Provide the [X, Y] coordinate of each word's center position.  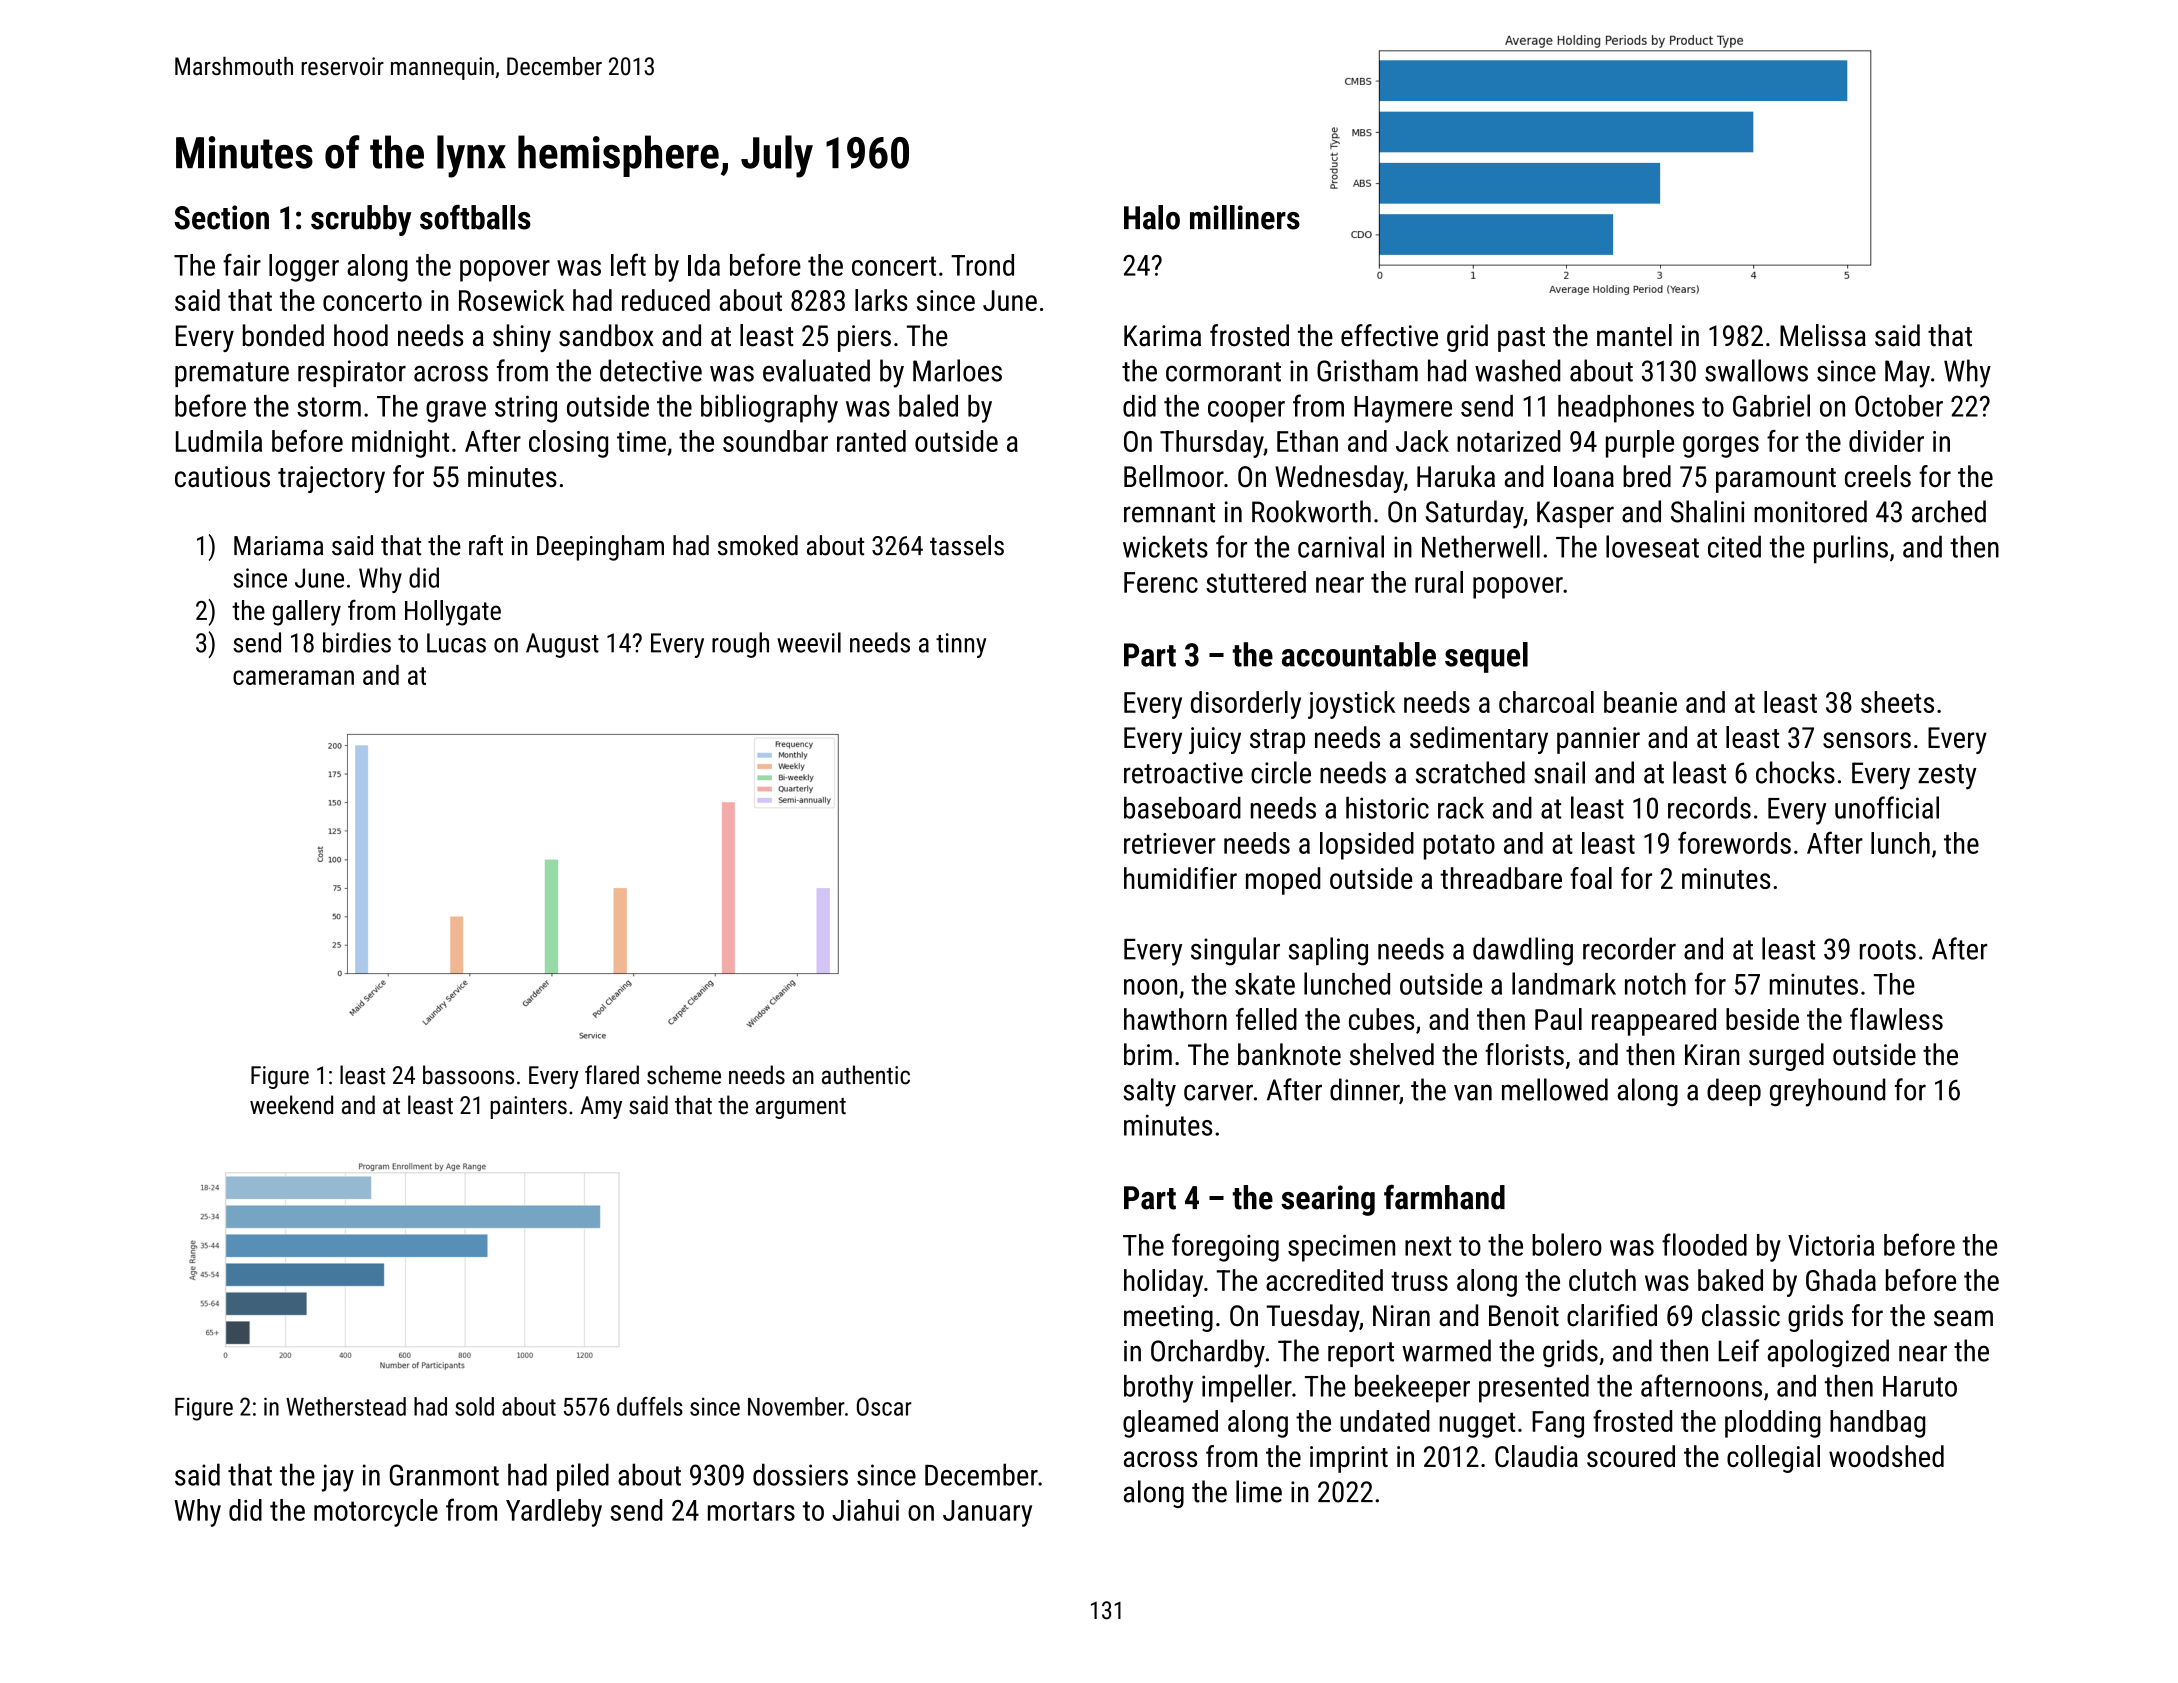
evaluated [816, 370]
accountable [1359, 654]
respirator [352, 373]
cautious [222, 476]
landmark [1564, 983]
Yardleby [554, 1513]
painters [528, 1107]
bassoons [468, 1075]
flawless [1896, 1019]
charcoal [1546, 702]
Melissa [1823, 335]
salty [1149, 1092]
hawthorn [1175, 1019]
